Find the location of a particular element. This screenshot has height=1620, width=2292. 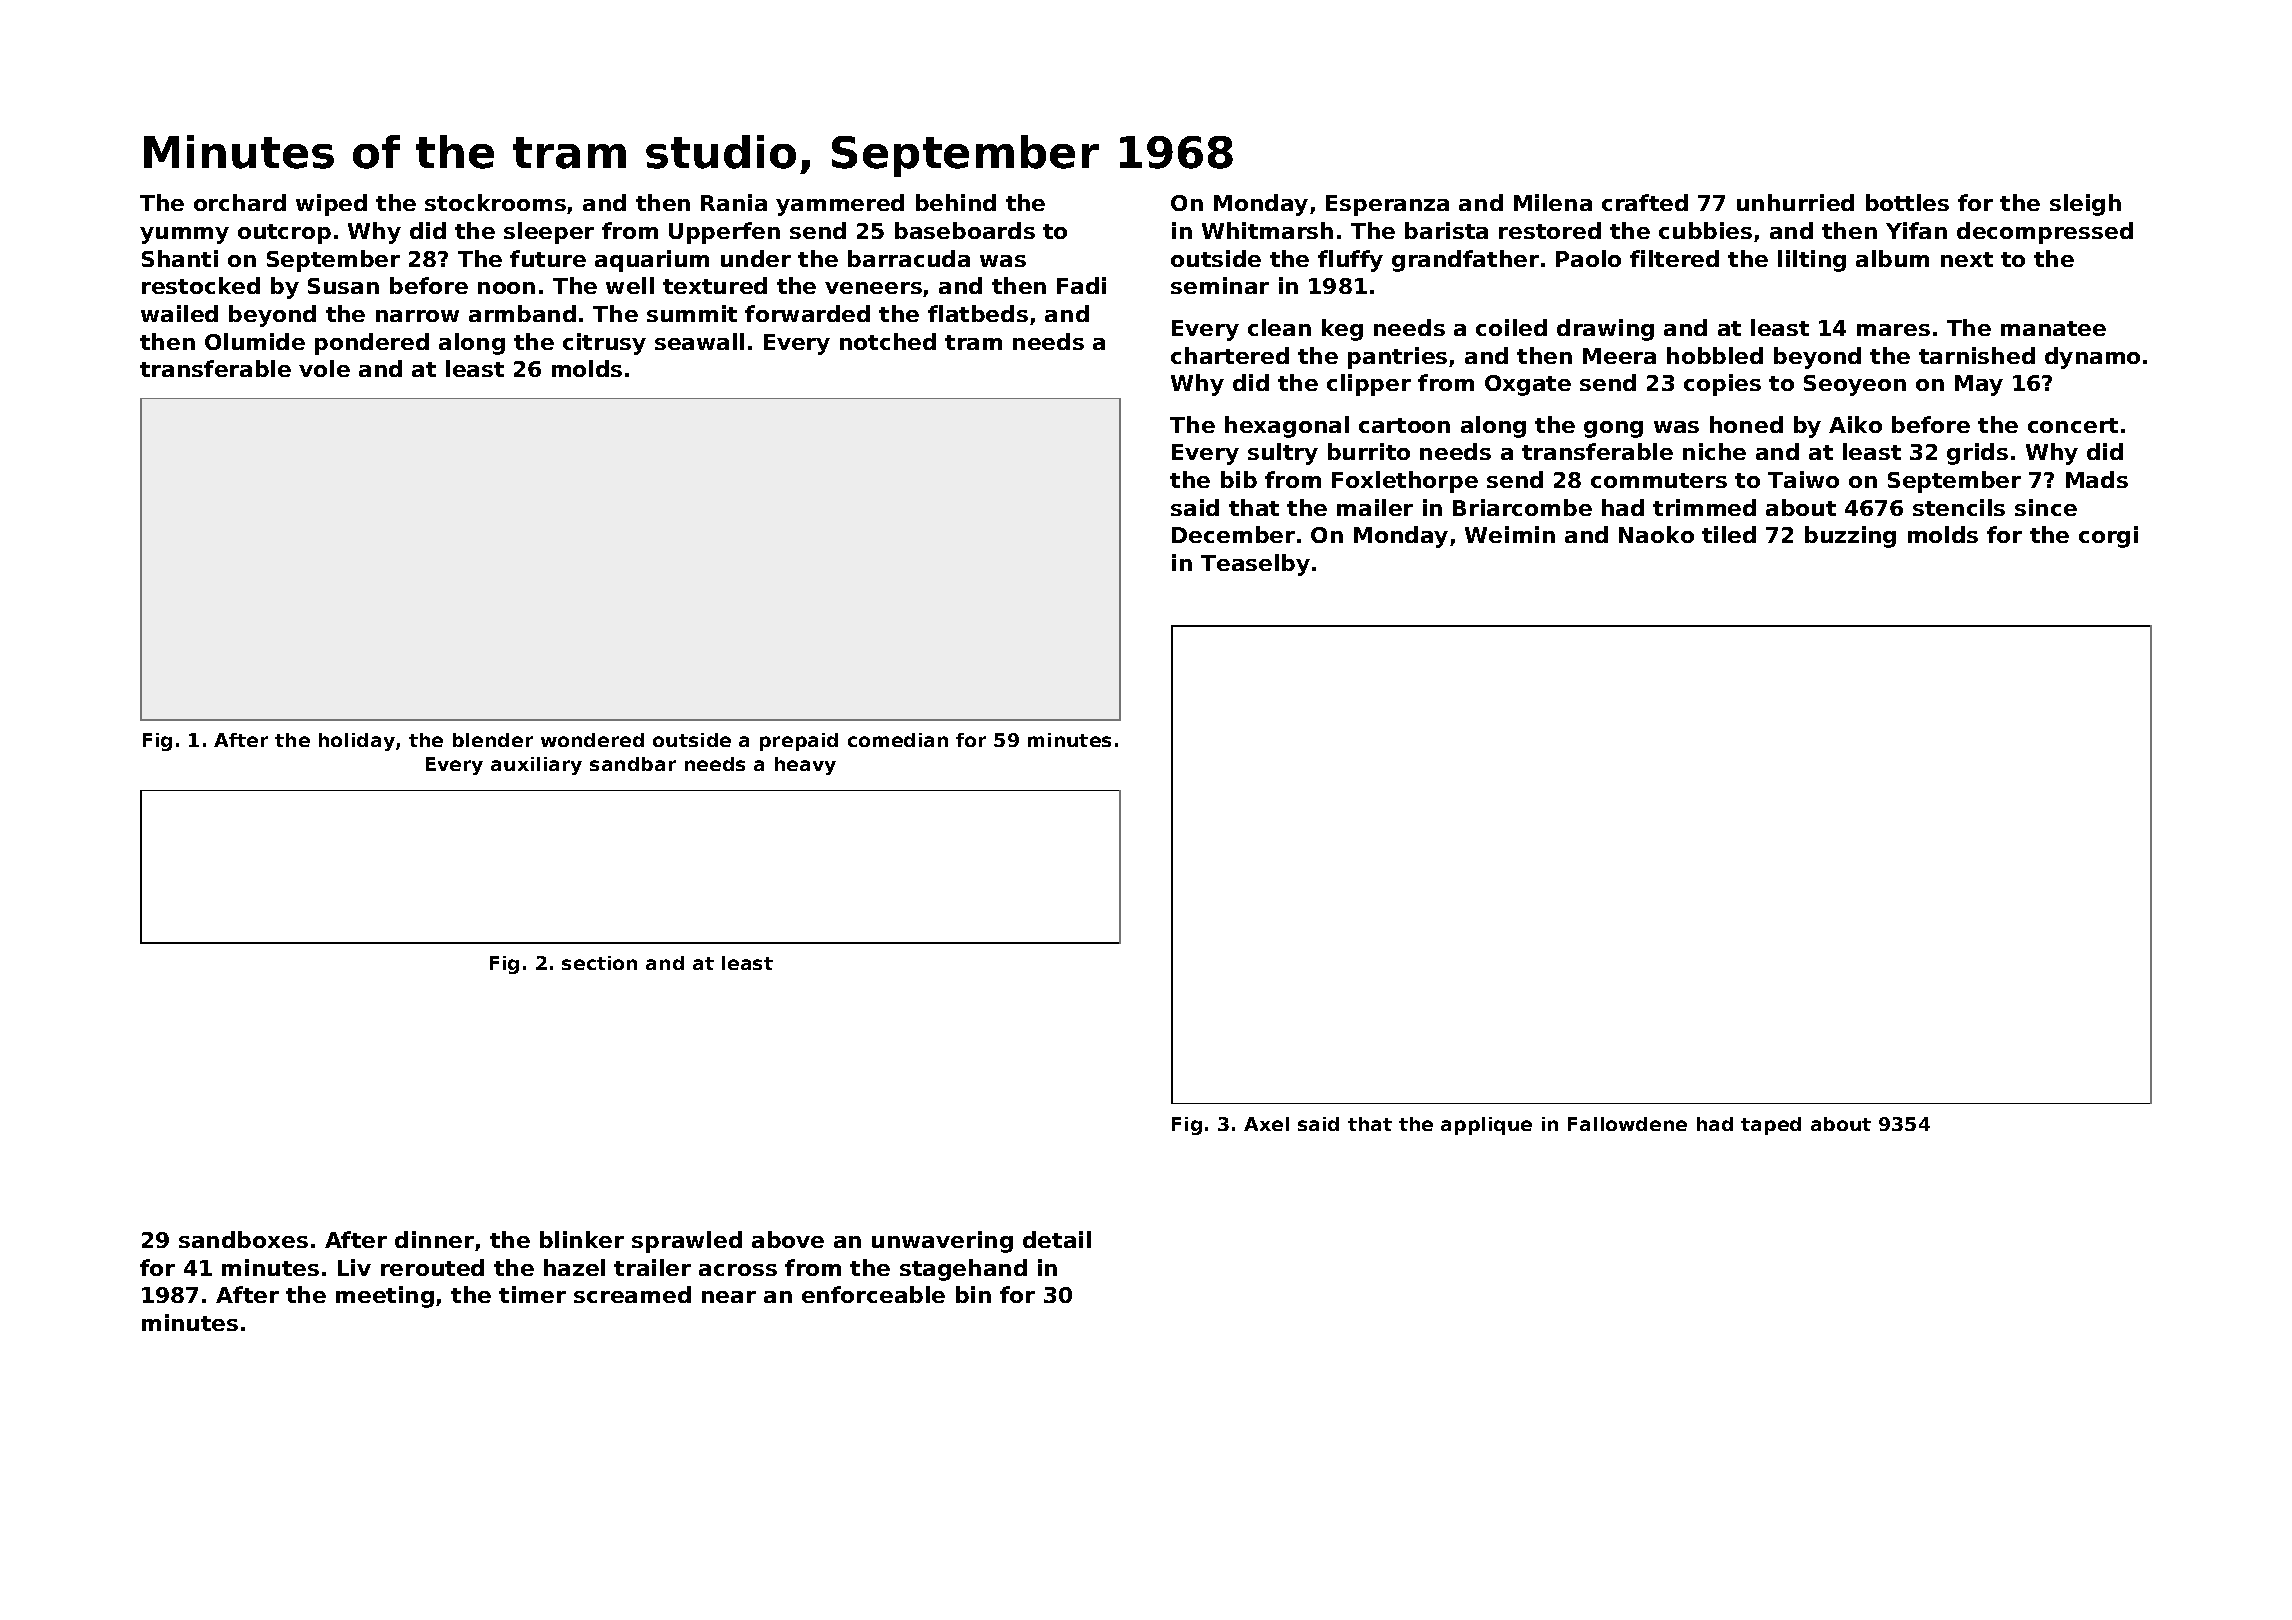

auxiliary is located at coordinates (536, 766).
